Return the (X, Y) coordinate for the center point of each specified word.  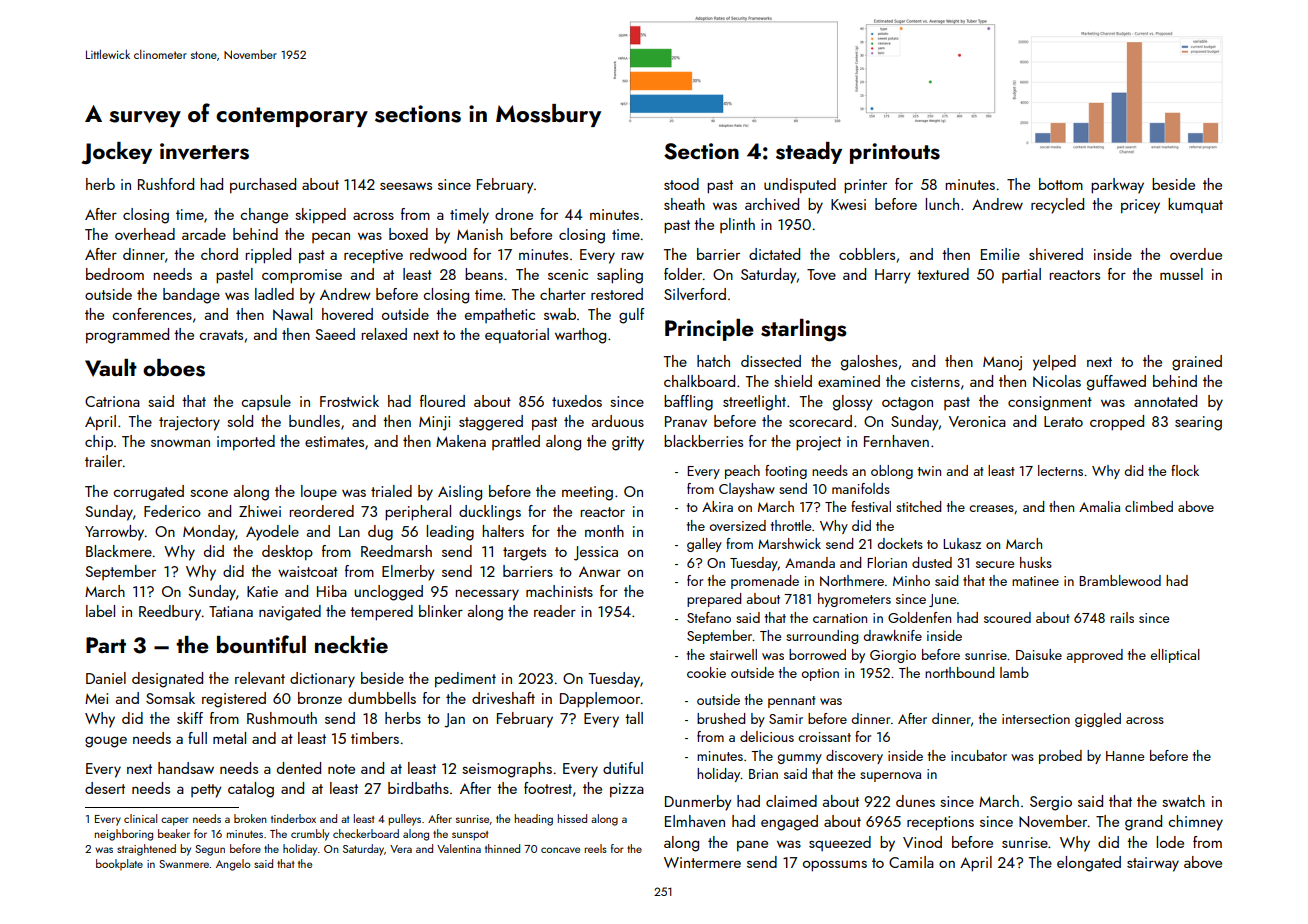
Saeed (335, 334)
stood (681, 184)
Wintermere (702, 862)
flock (1185, 470)
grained (1197, 363)
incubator (979, 755)
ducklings (490, 513)
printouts (895, 153)
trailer (103, 461)
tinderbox (293, 818)
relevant (260, 678)
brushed (721, 718)
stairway (1153, 864)
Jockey (116, 153)
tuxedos (577, 401)
